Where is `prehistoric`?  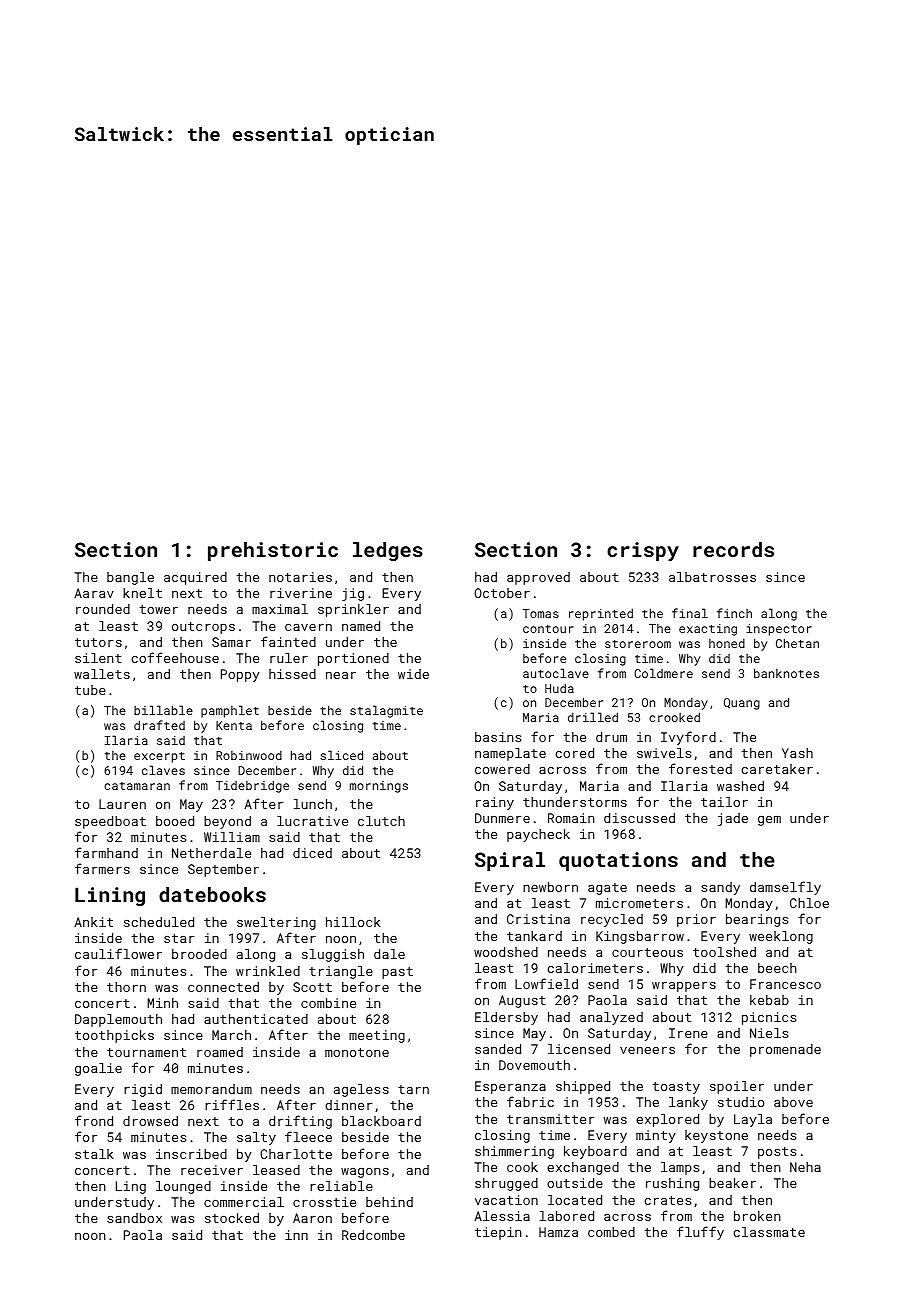
prehistoric is located at coordinates (273, 551).
